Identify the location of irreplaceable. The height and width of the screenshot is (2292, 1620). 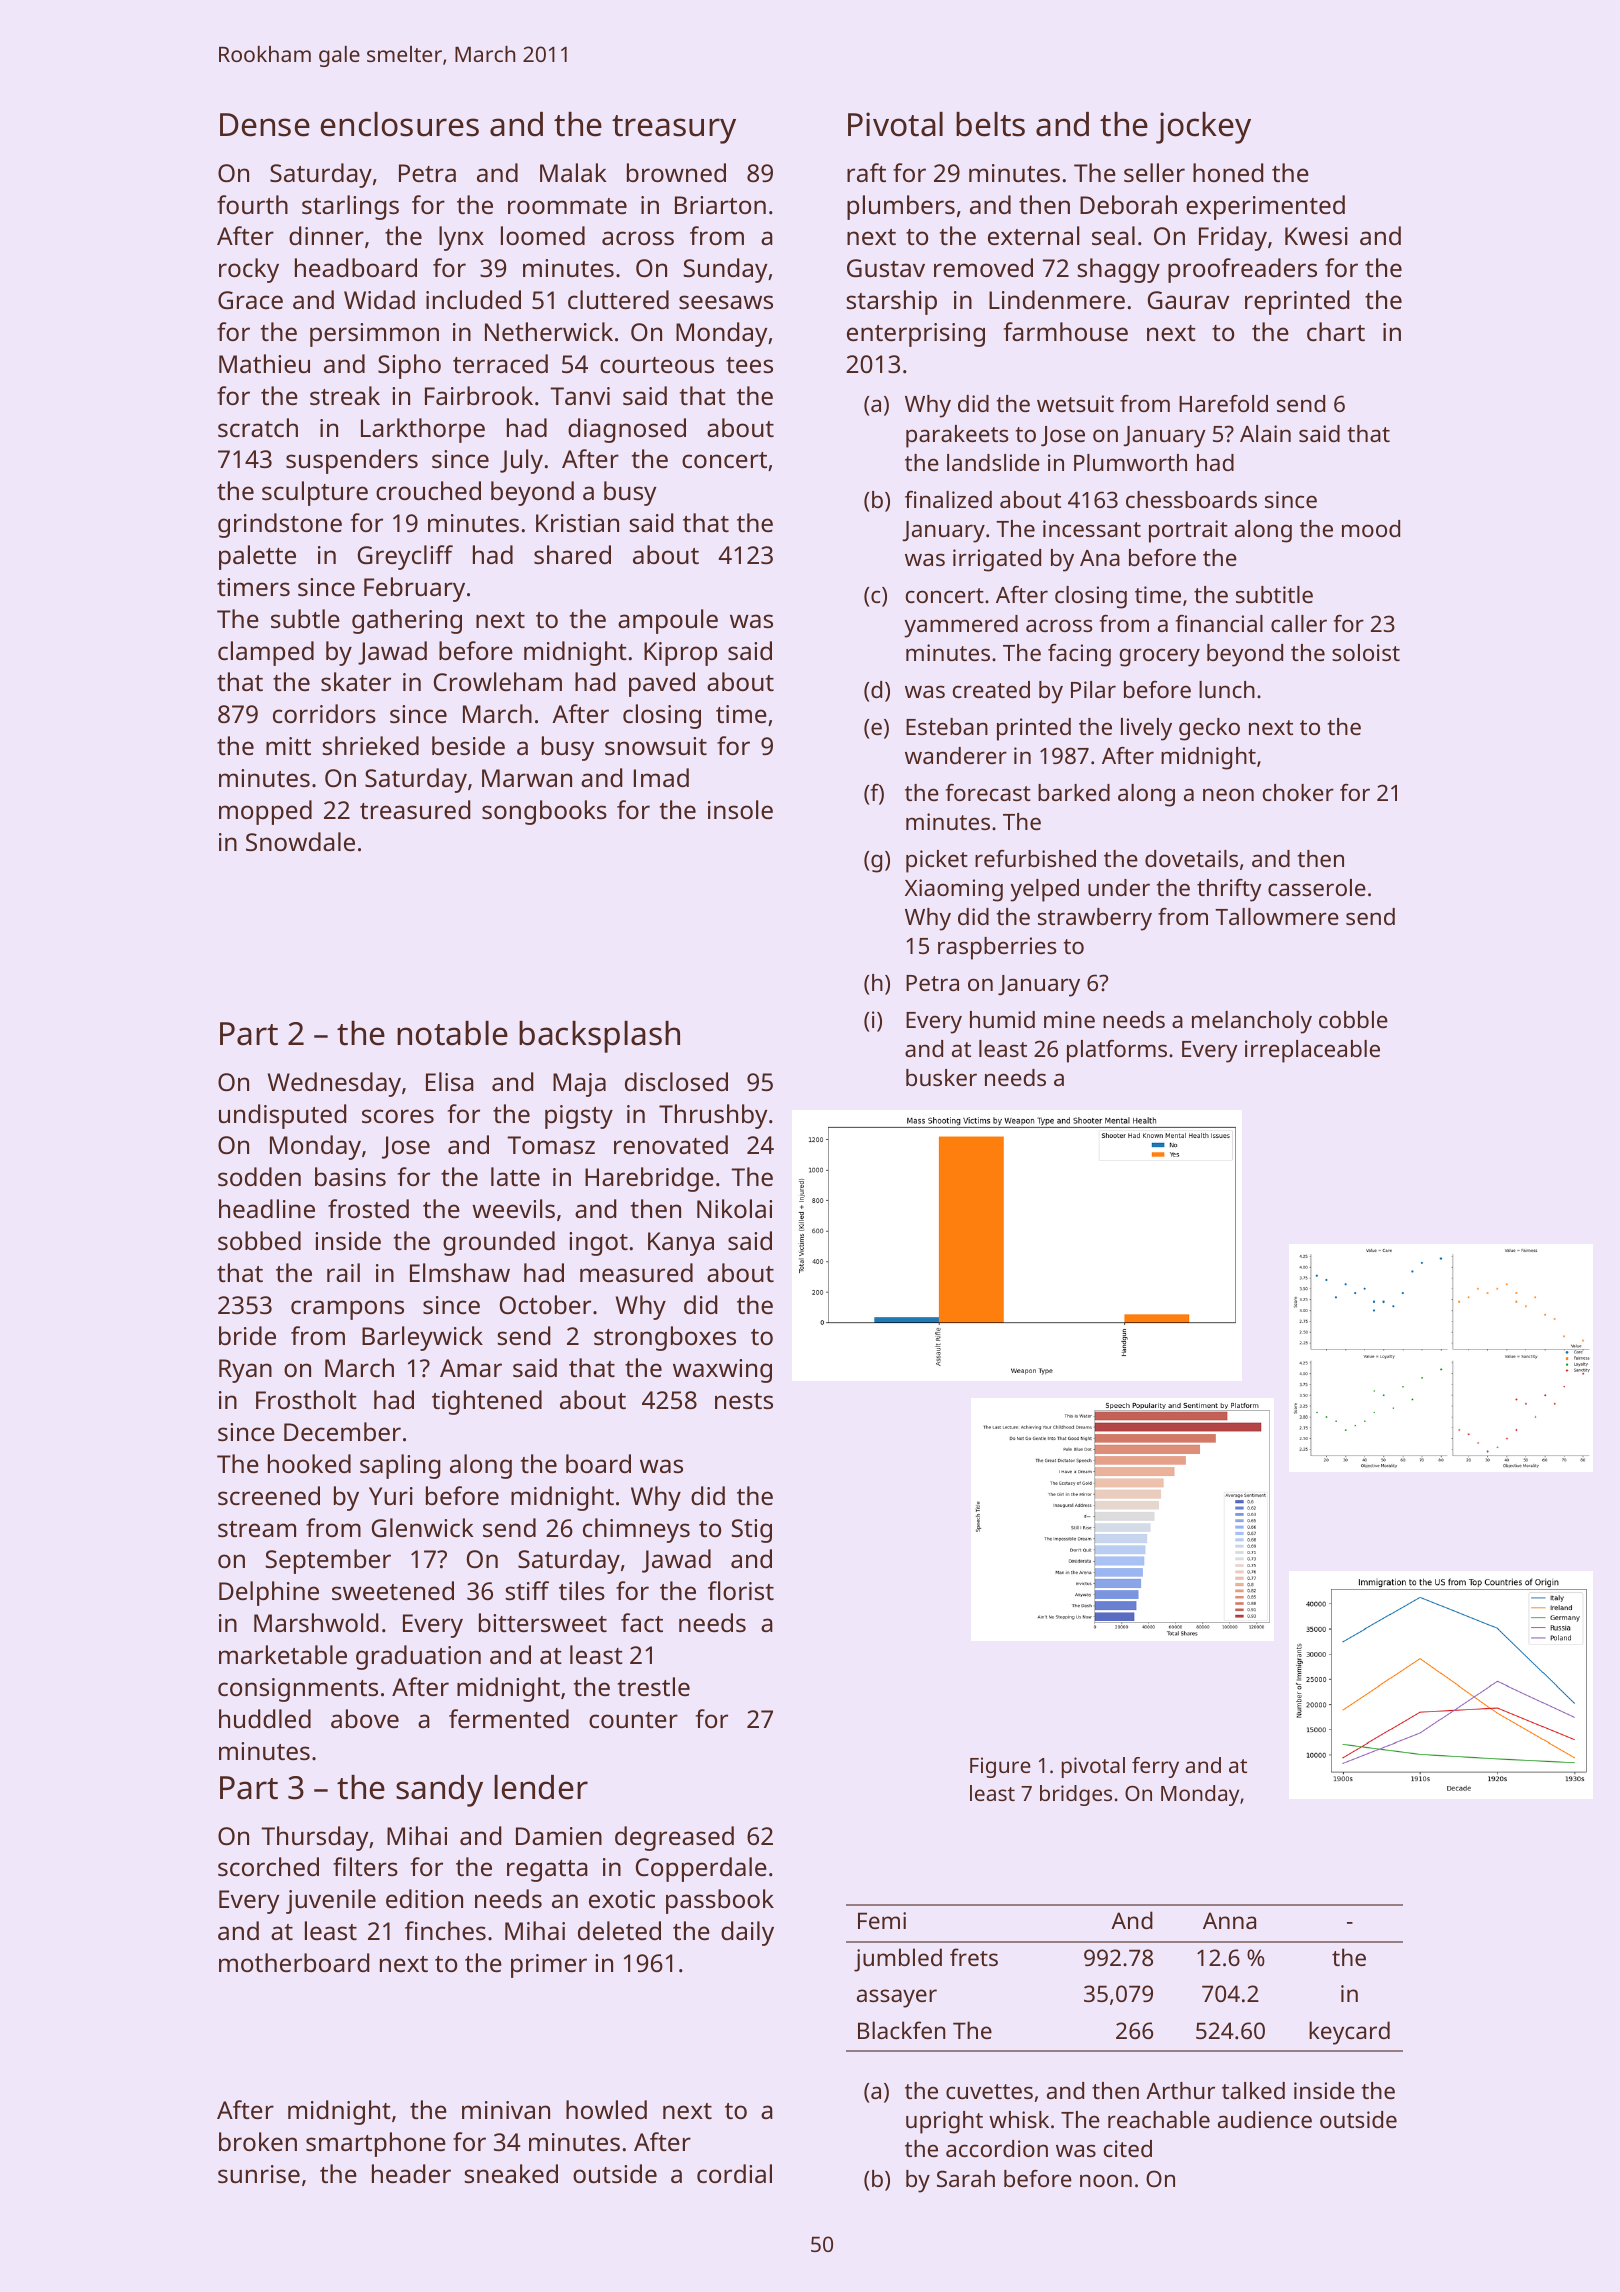
(1312, 1051).
